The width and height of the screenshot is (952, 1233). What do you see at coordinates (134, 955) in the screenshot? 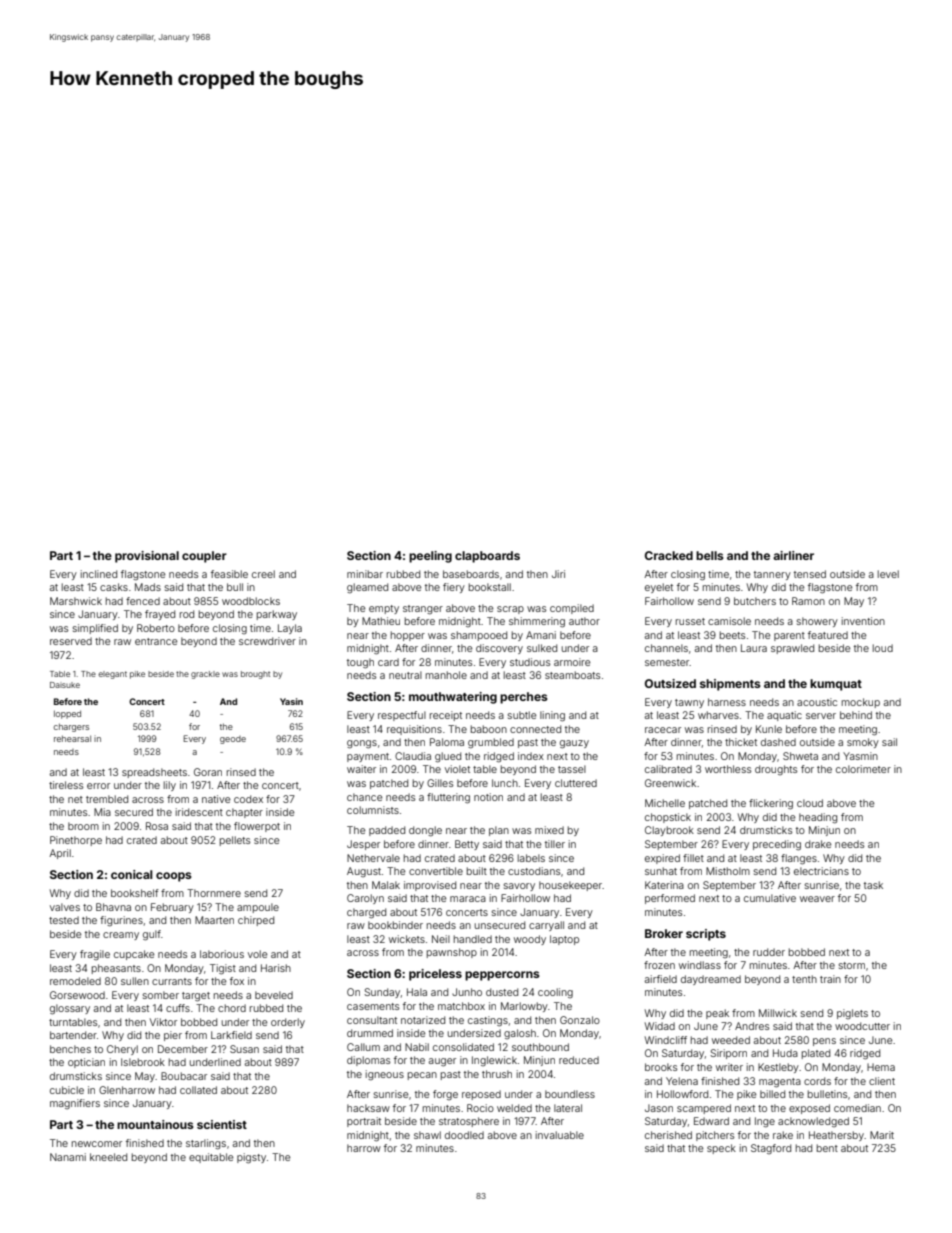
I see `cupcake` at bounding box center [134, 955].
